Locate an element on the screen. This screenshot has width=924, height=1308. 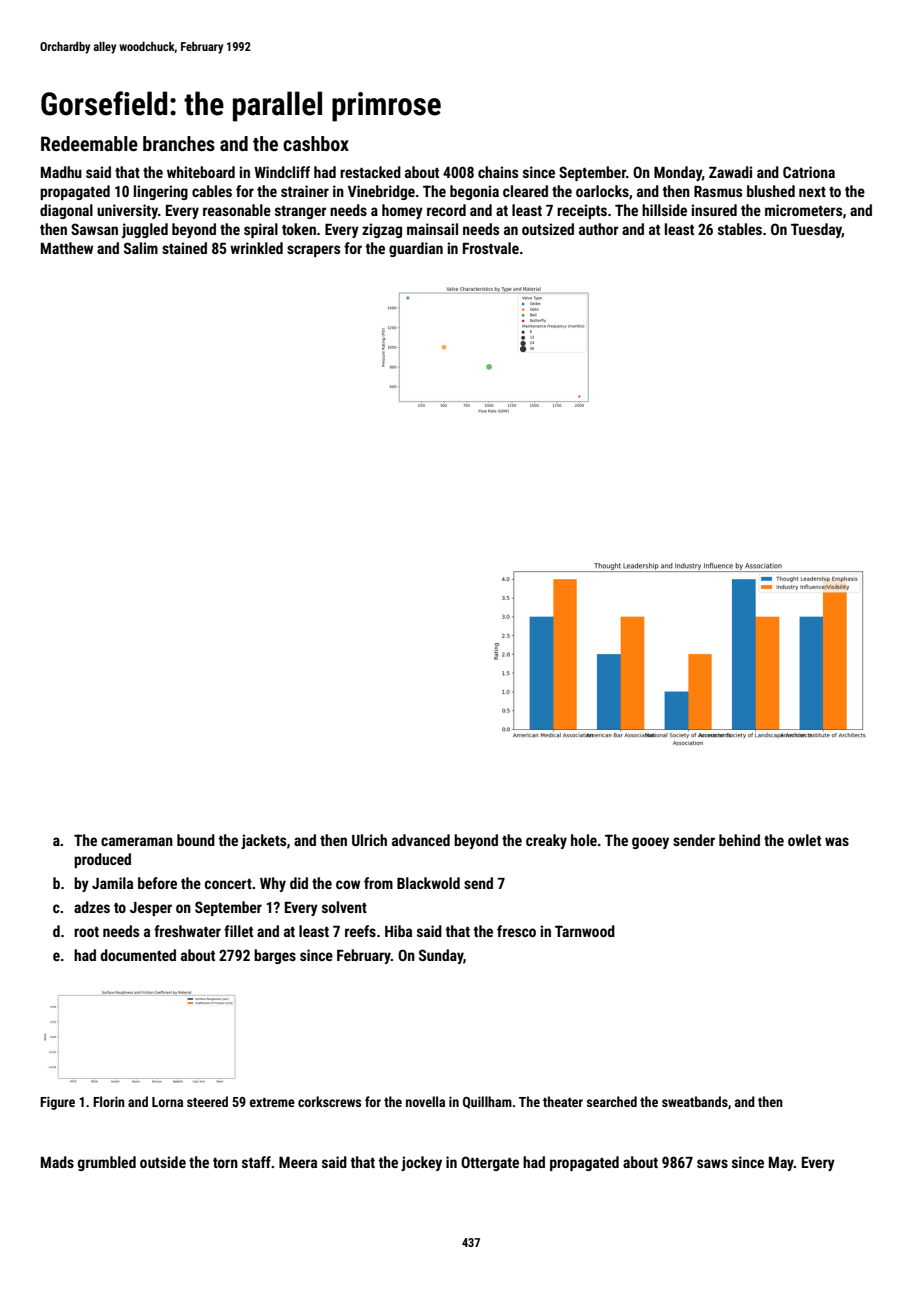
Mads is located at coordinates (57, 1162).
